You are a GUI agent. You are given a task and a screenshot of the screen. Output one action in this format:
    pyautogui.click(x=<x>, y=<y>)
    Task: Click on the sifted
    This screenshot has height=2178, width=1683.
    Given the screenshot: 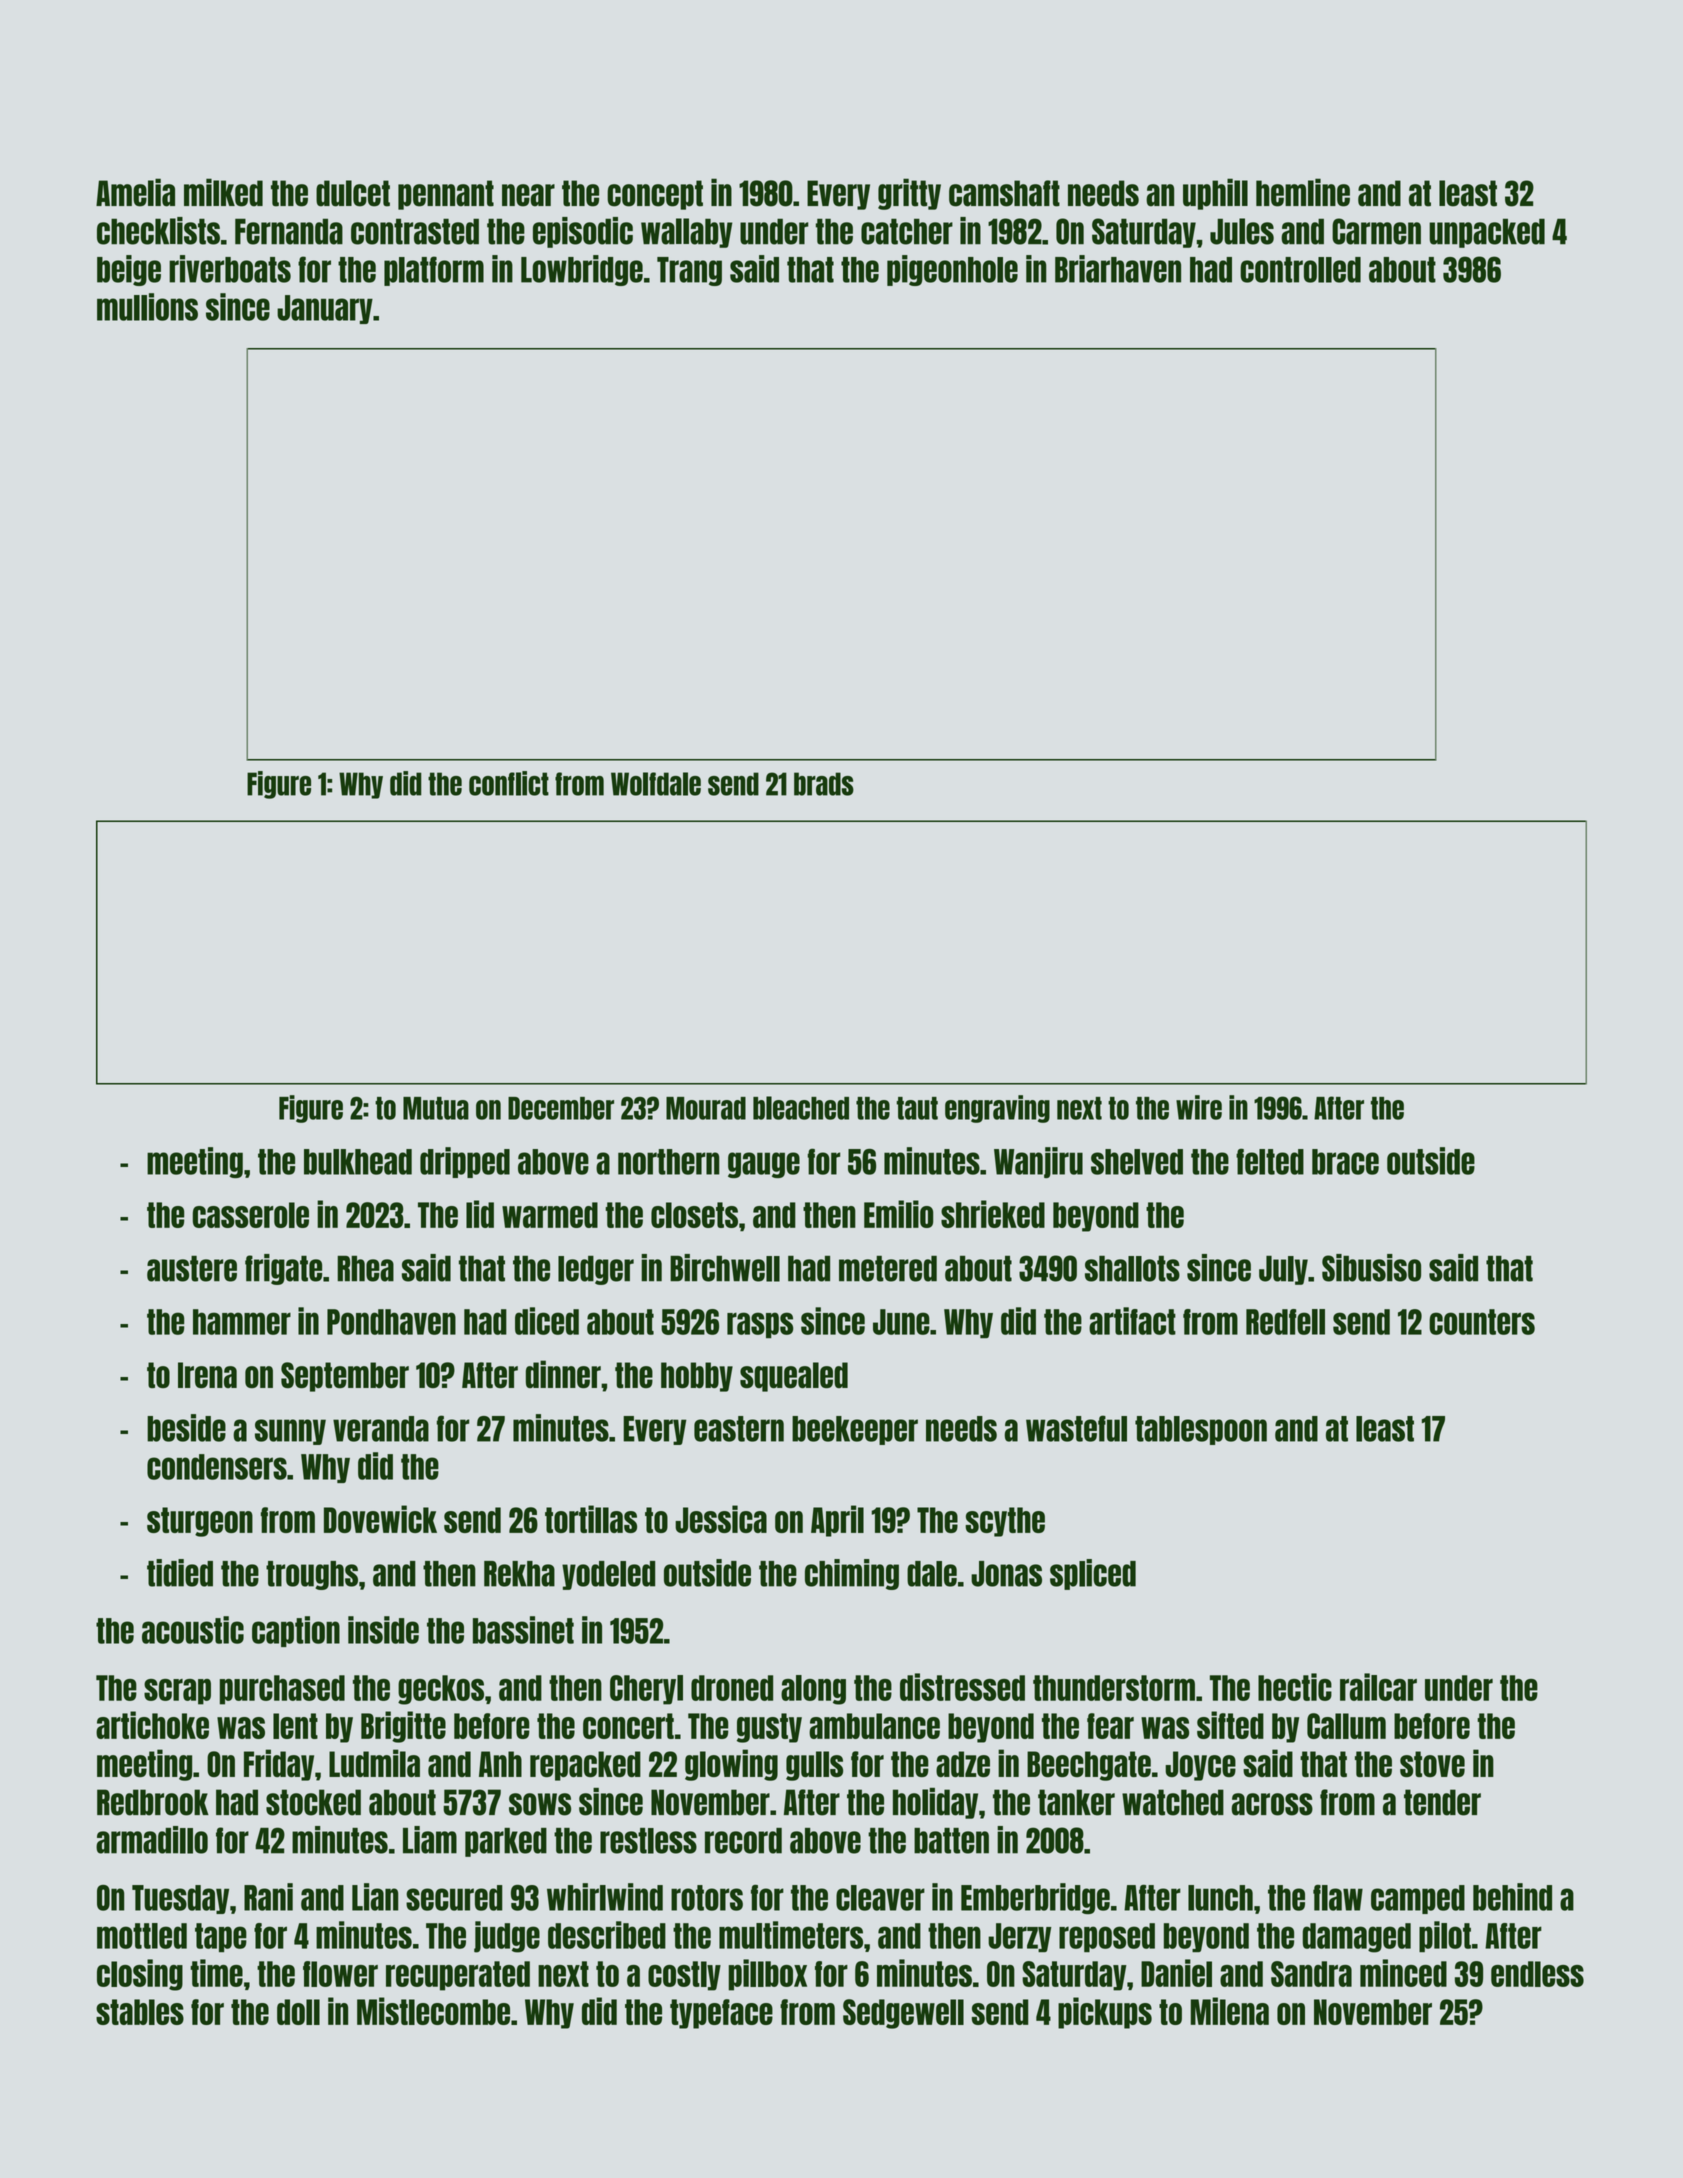 What is the action you would take?
    pyautogui.click(x=1230, y=1725)
